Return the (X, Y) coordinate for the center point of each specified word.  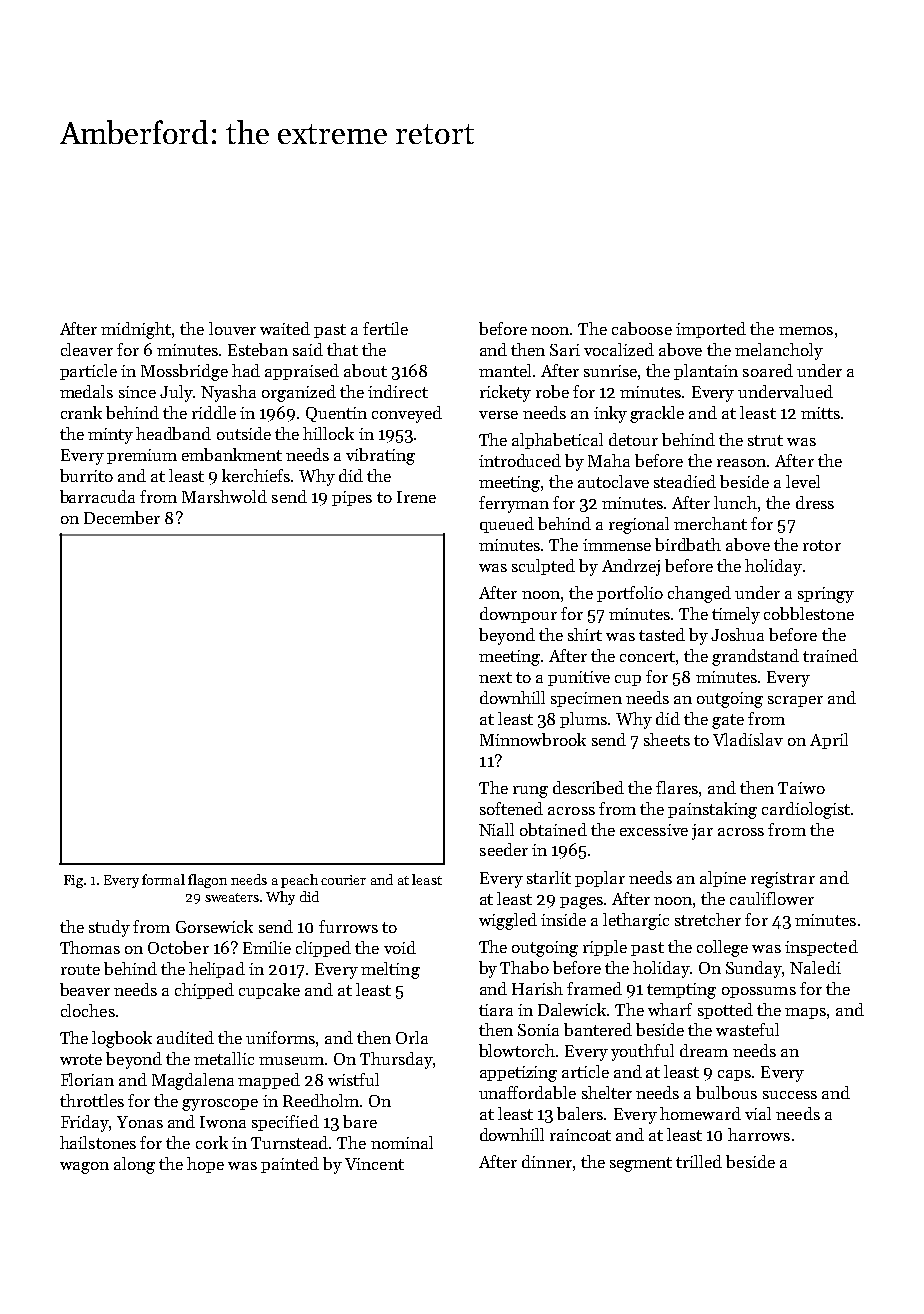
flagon (207, 881)
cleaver (87, 349)
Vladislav (748, 739)
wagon (84, 1168)
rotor (822, 545)
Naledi (815, 967)
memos (806, 331)
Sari (565, 350)
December (122, 517)
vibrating (380, 456)
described (588, 787)
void (400, 947)
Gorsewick (214, 926)
